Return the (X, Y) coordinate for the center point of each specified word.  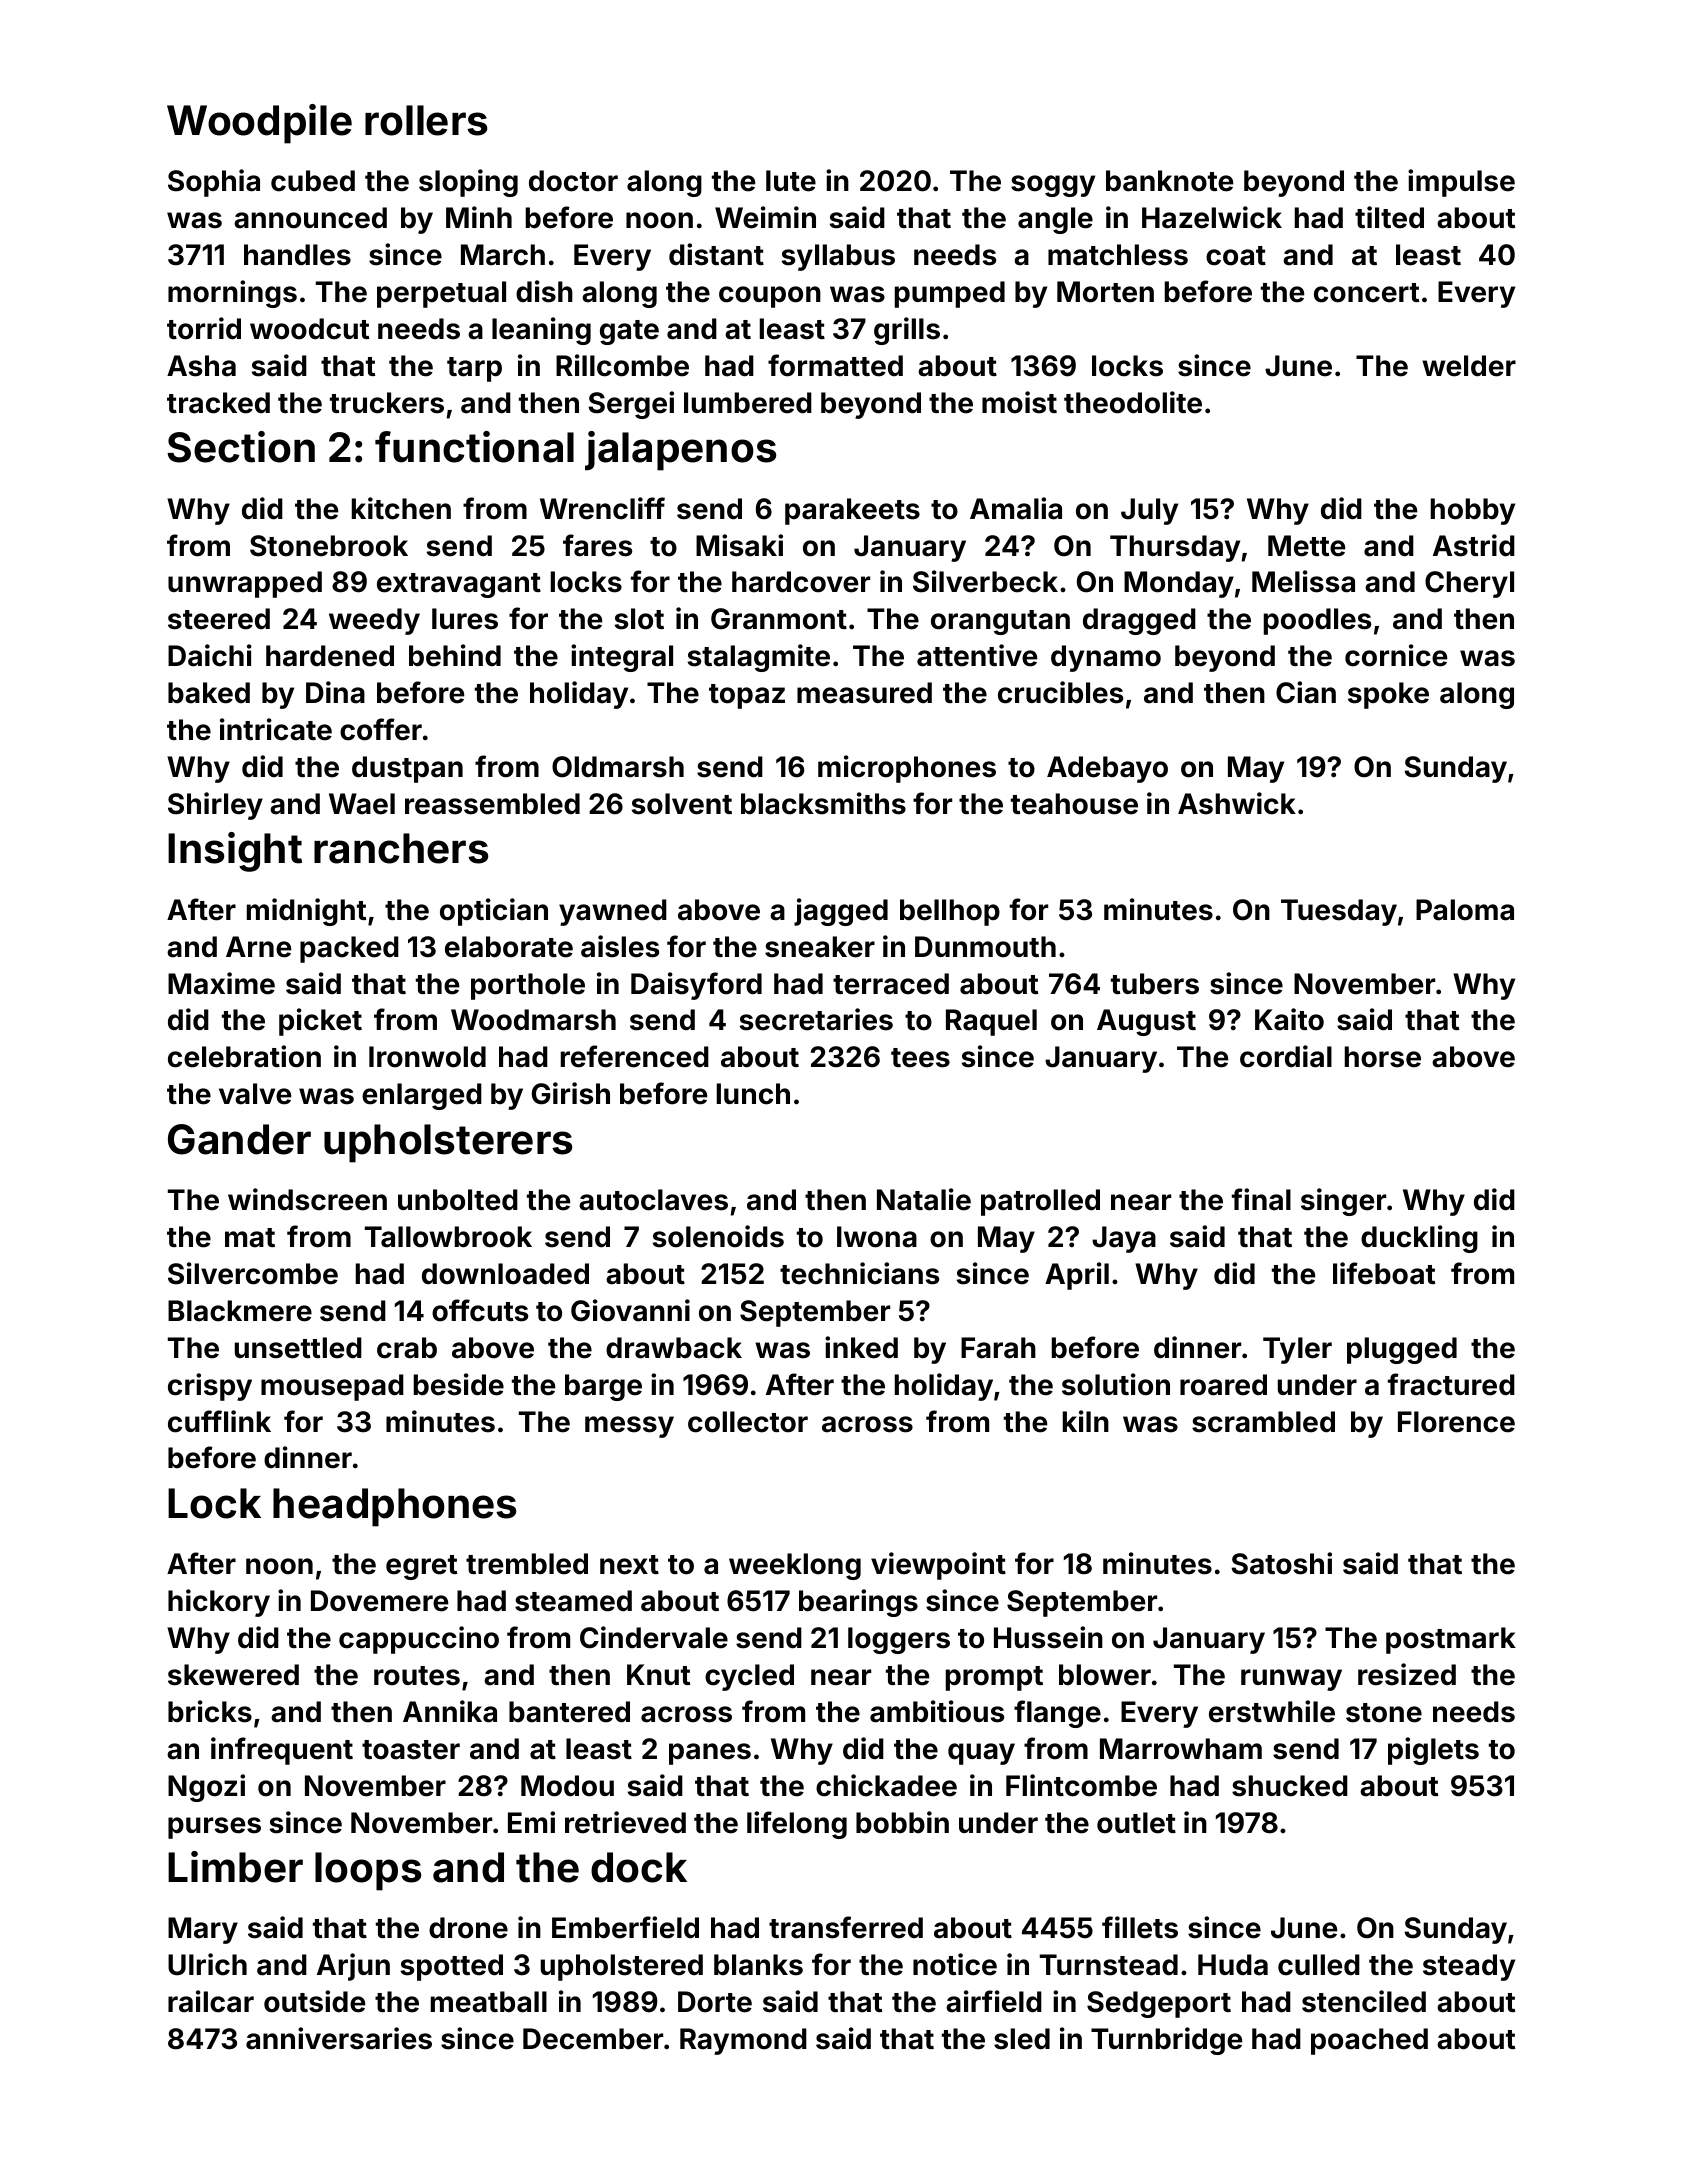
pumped (950, 294)
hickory (219, 1603)
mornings (232, 294)
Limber (235, 1867)
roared (1223, 1385)
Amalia (1016, 508)
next (629, 1565)
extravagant (459, 585)
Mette (1306, 546)
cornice (1396, 655)
